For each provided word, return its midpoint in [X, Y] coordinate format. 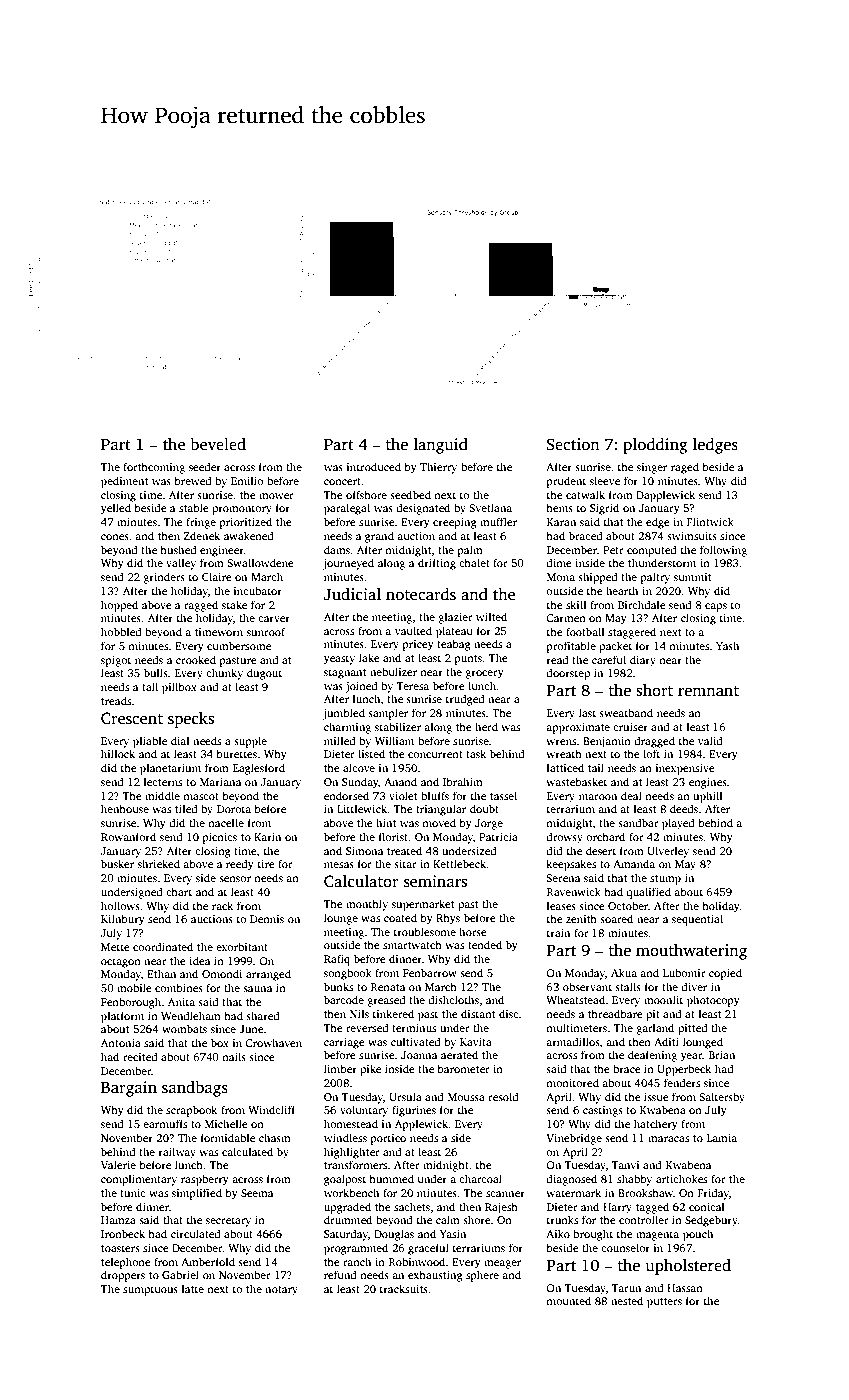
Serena [563, 878]
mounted [568, 1300]
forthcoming [154, 468]
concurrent [435, 754]
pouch [698, 1235]
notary [281, 1291]
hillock [118, 753]
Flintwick [710, 521]
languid [441, 446]
